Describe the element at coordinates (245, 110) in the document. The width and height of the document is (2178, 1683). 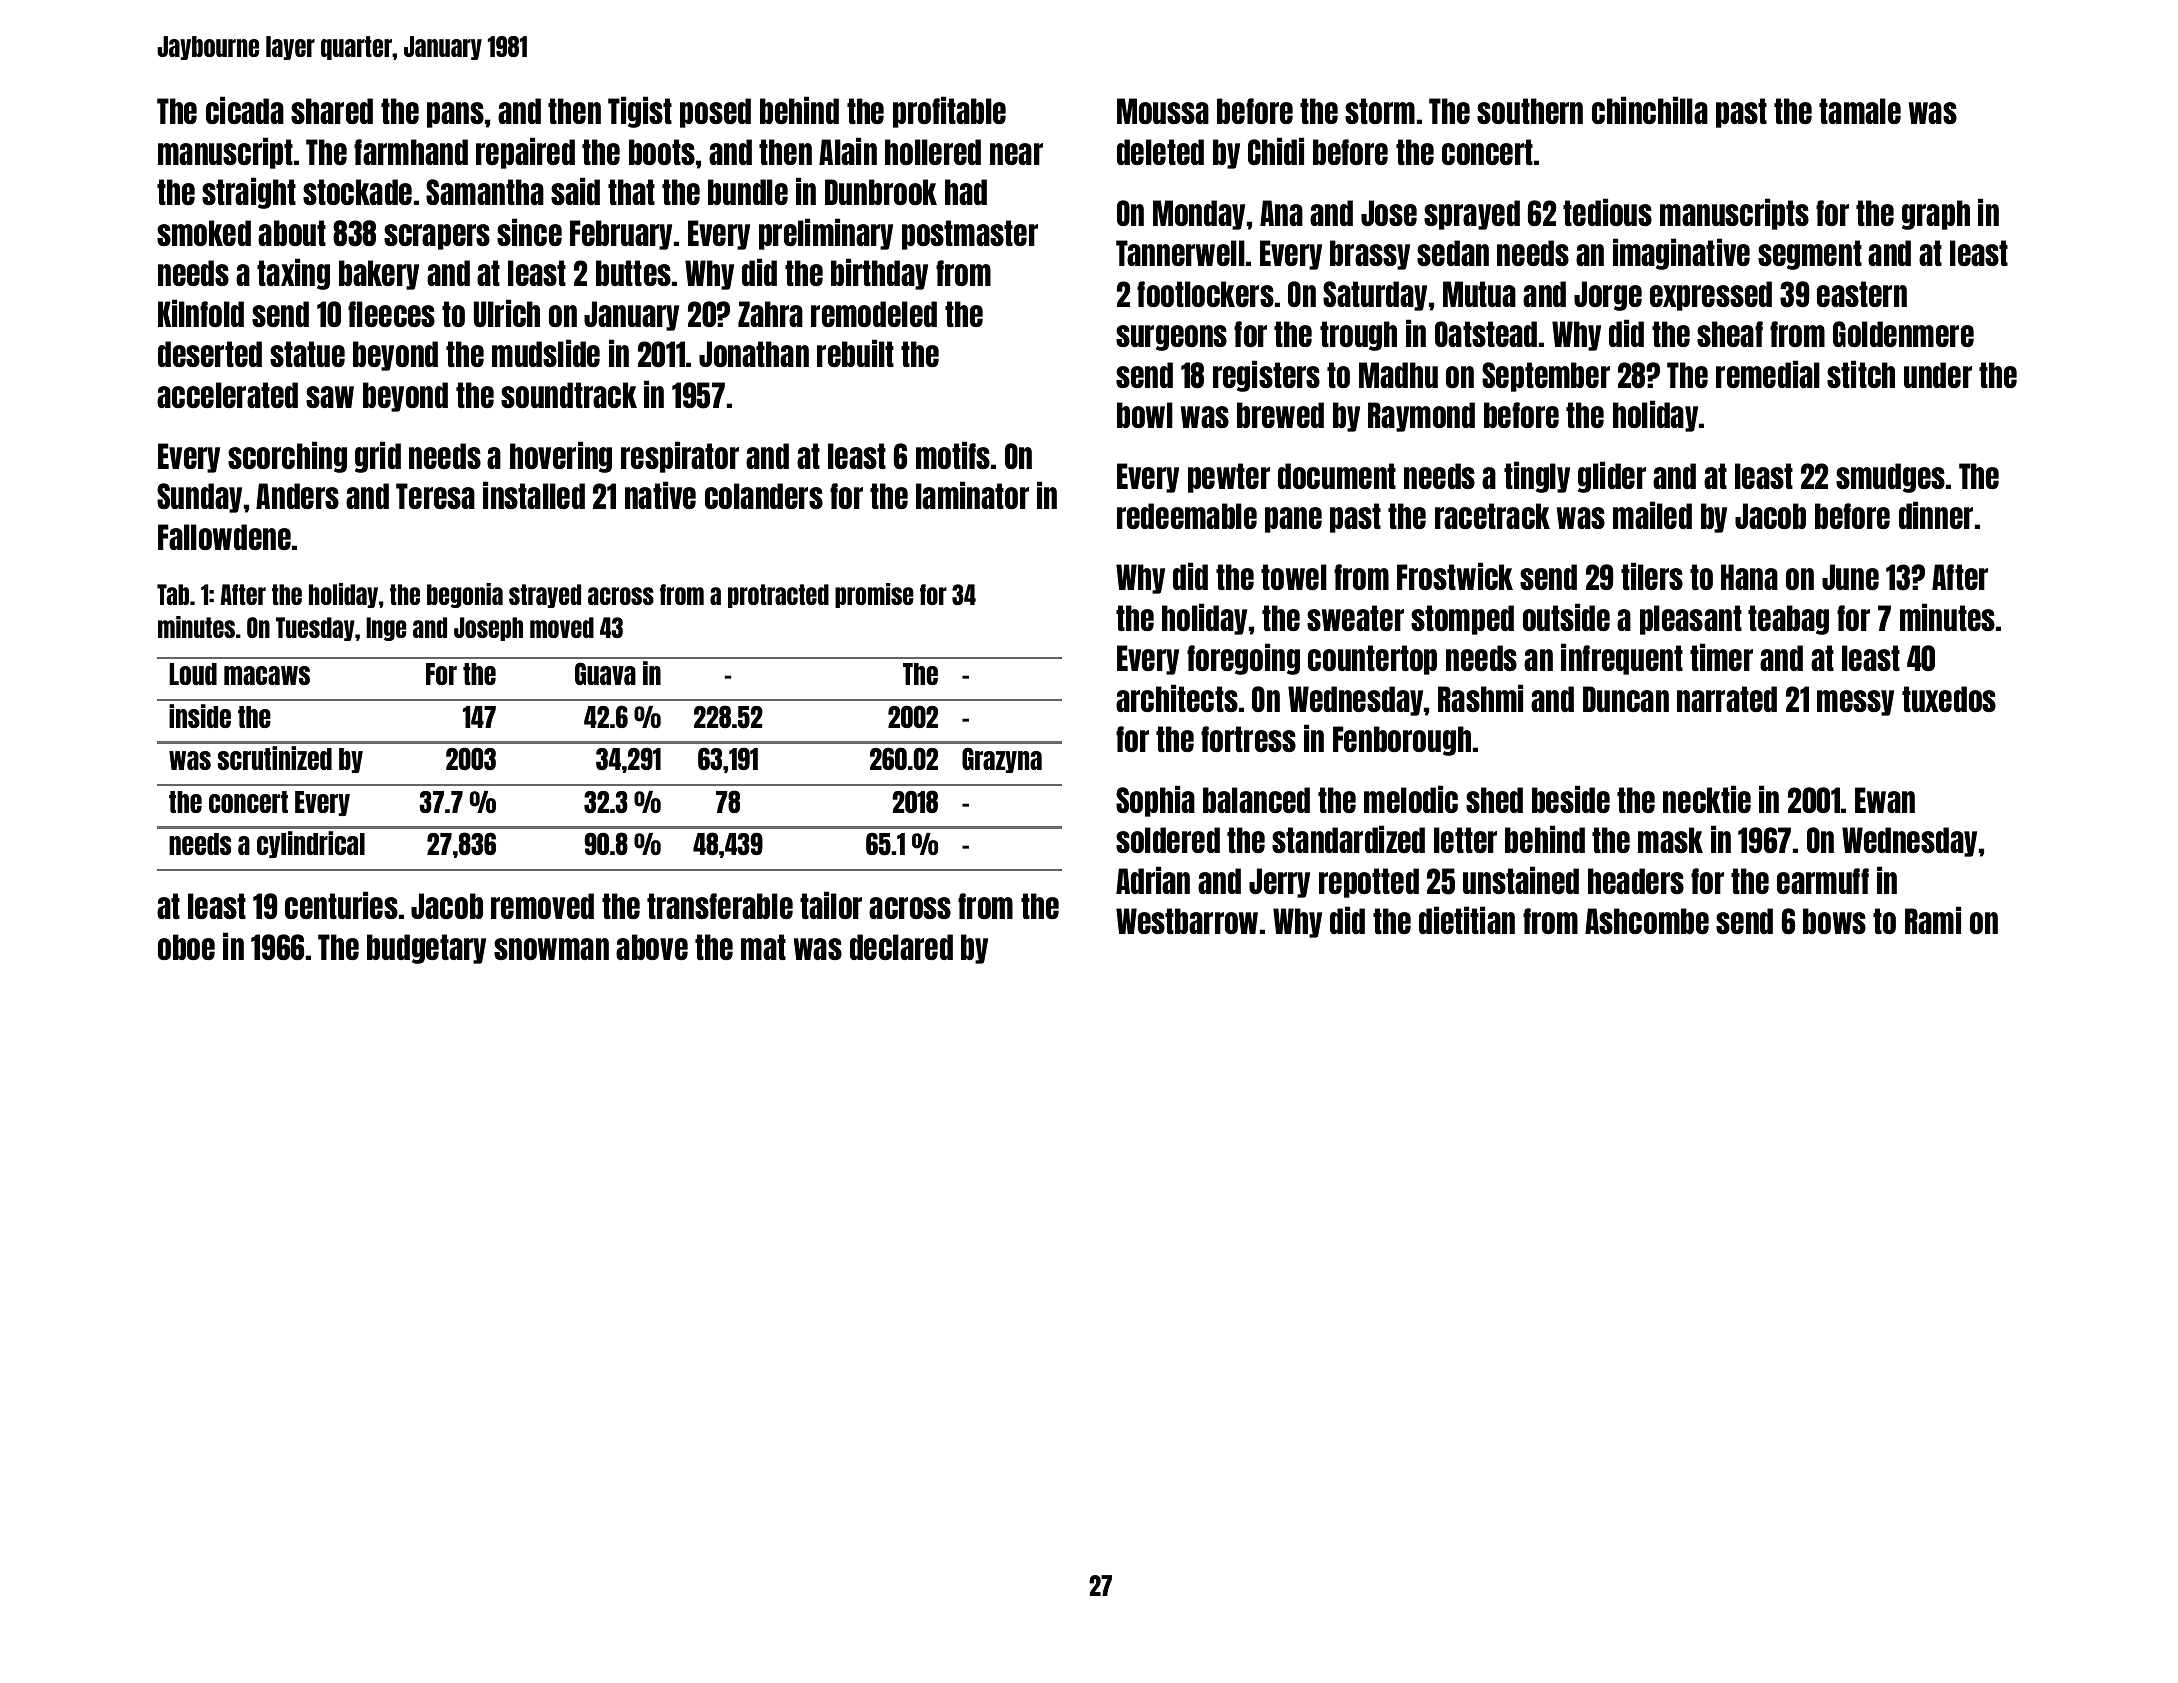
I see `cicada` at that location.
